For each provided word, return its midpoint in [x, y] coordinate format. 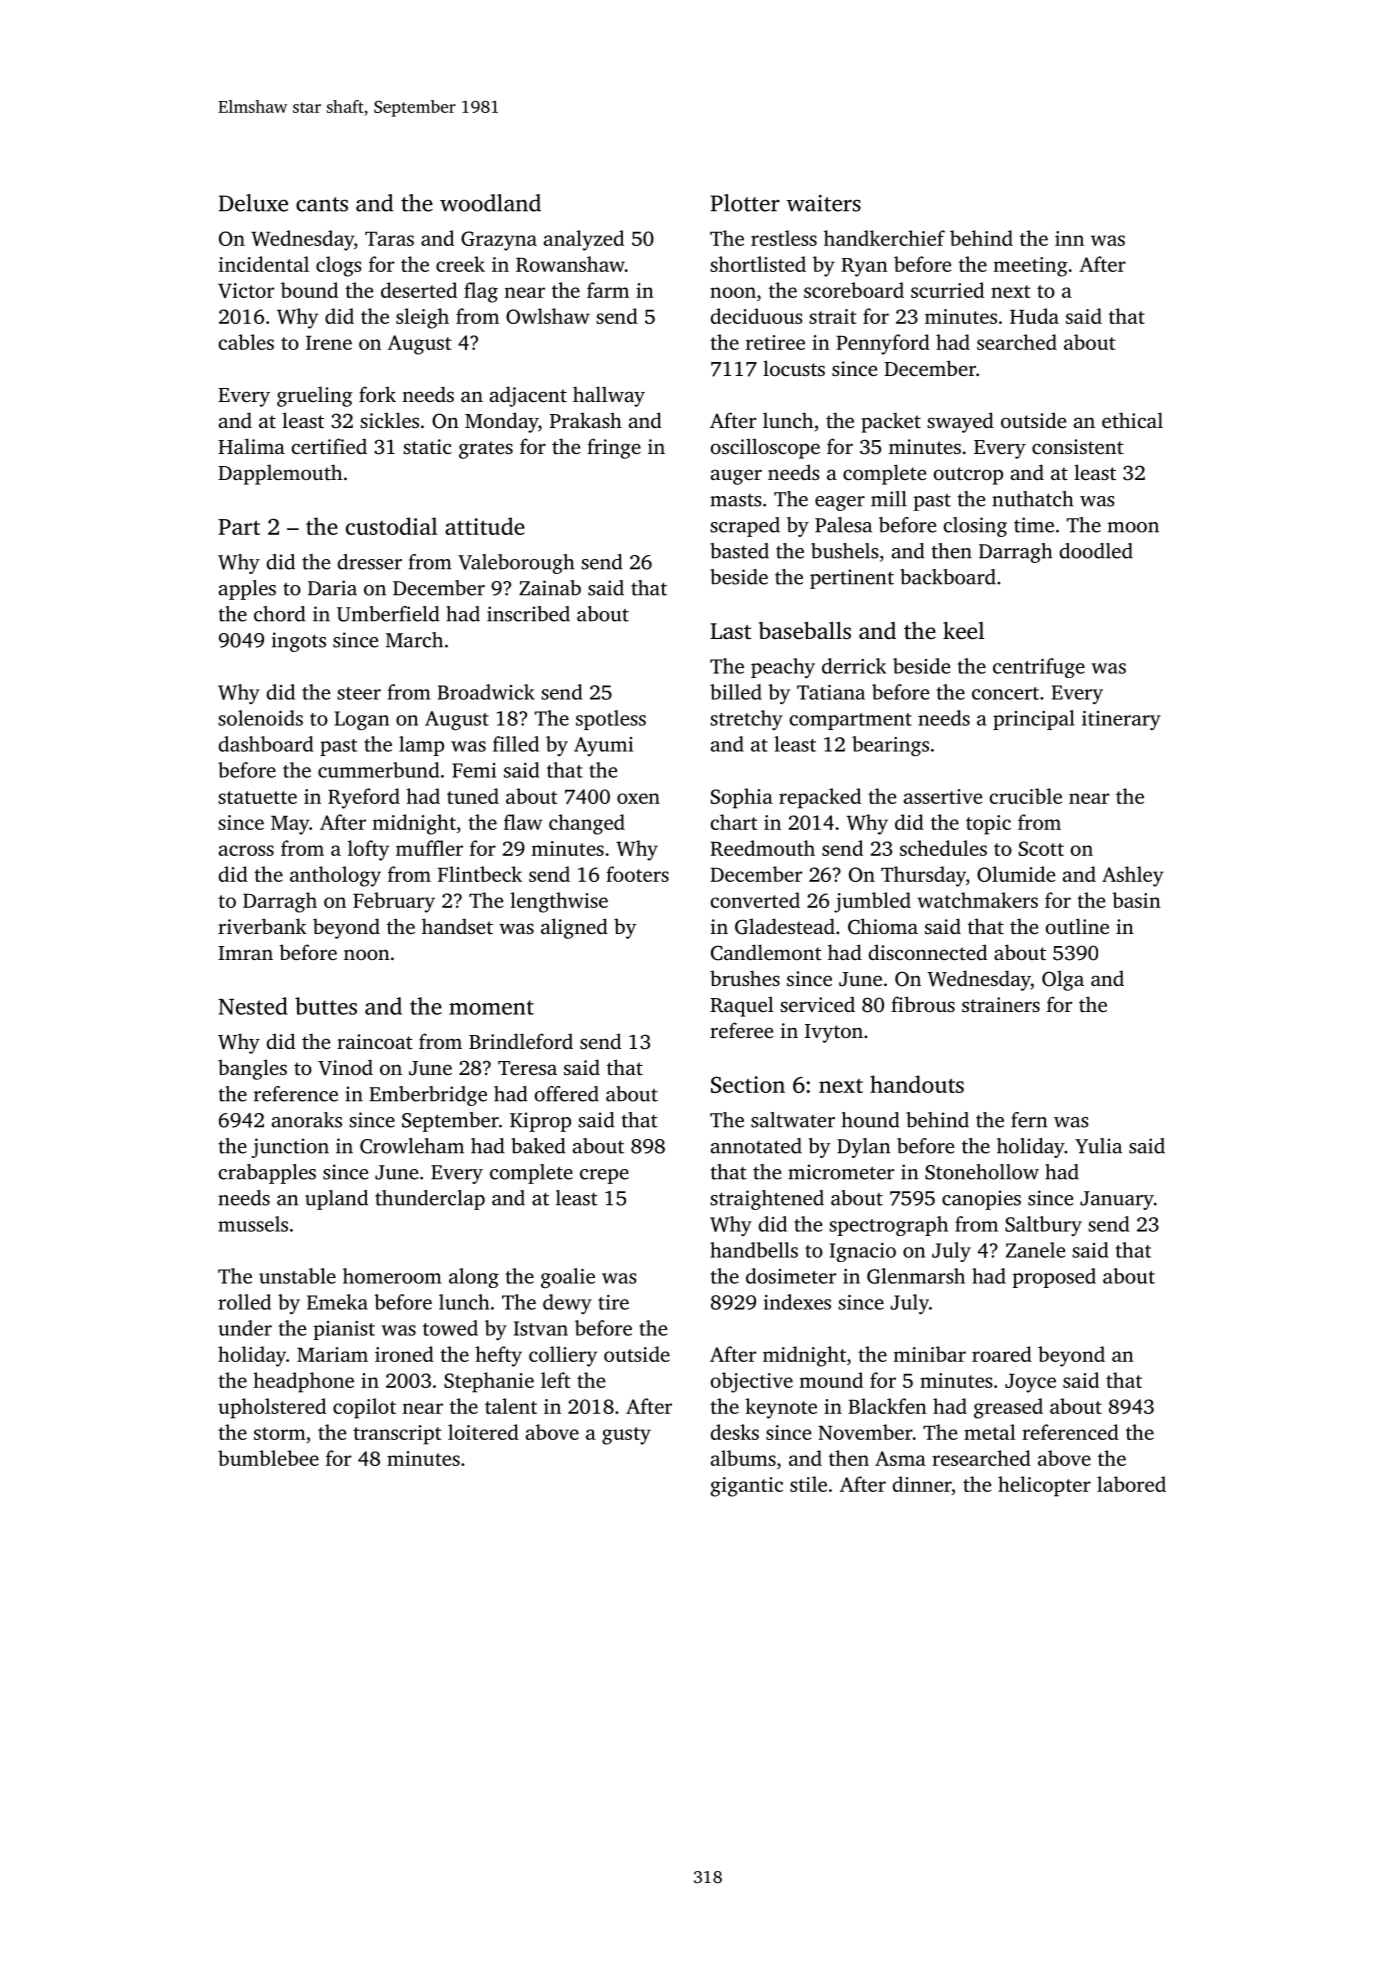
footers [637, 874]
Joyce [1030, 1383]
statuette [257, 797]
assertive [943, 796]
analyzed [584, 240]
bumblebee [268, 1458]
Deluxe [253, 203]
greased [1008, 1408]
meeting [1031, 267]
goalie [568, 1278]
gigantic [747, 1487]
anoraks [307, 1120]
